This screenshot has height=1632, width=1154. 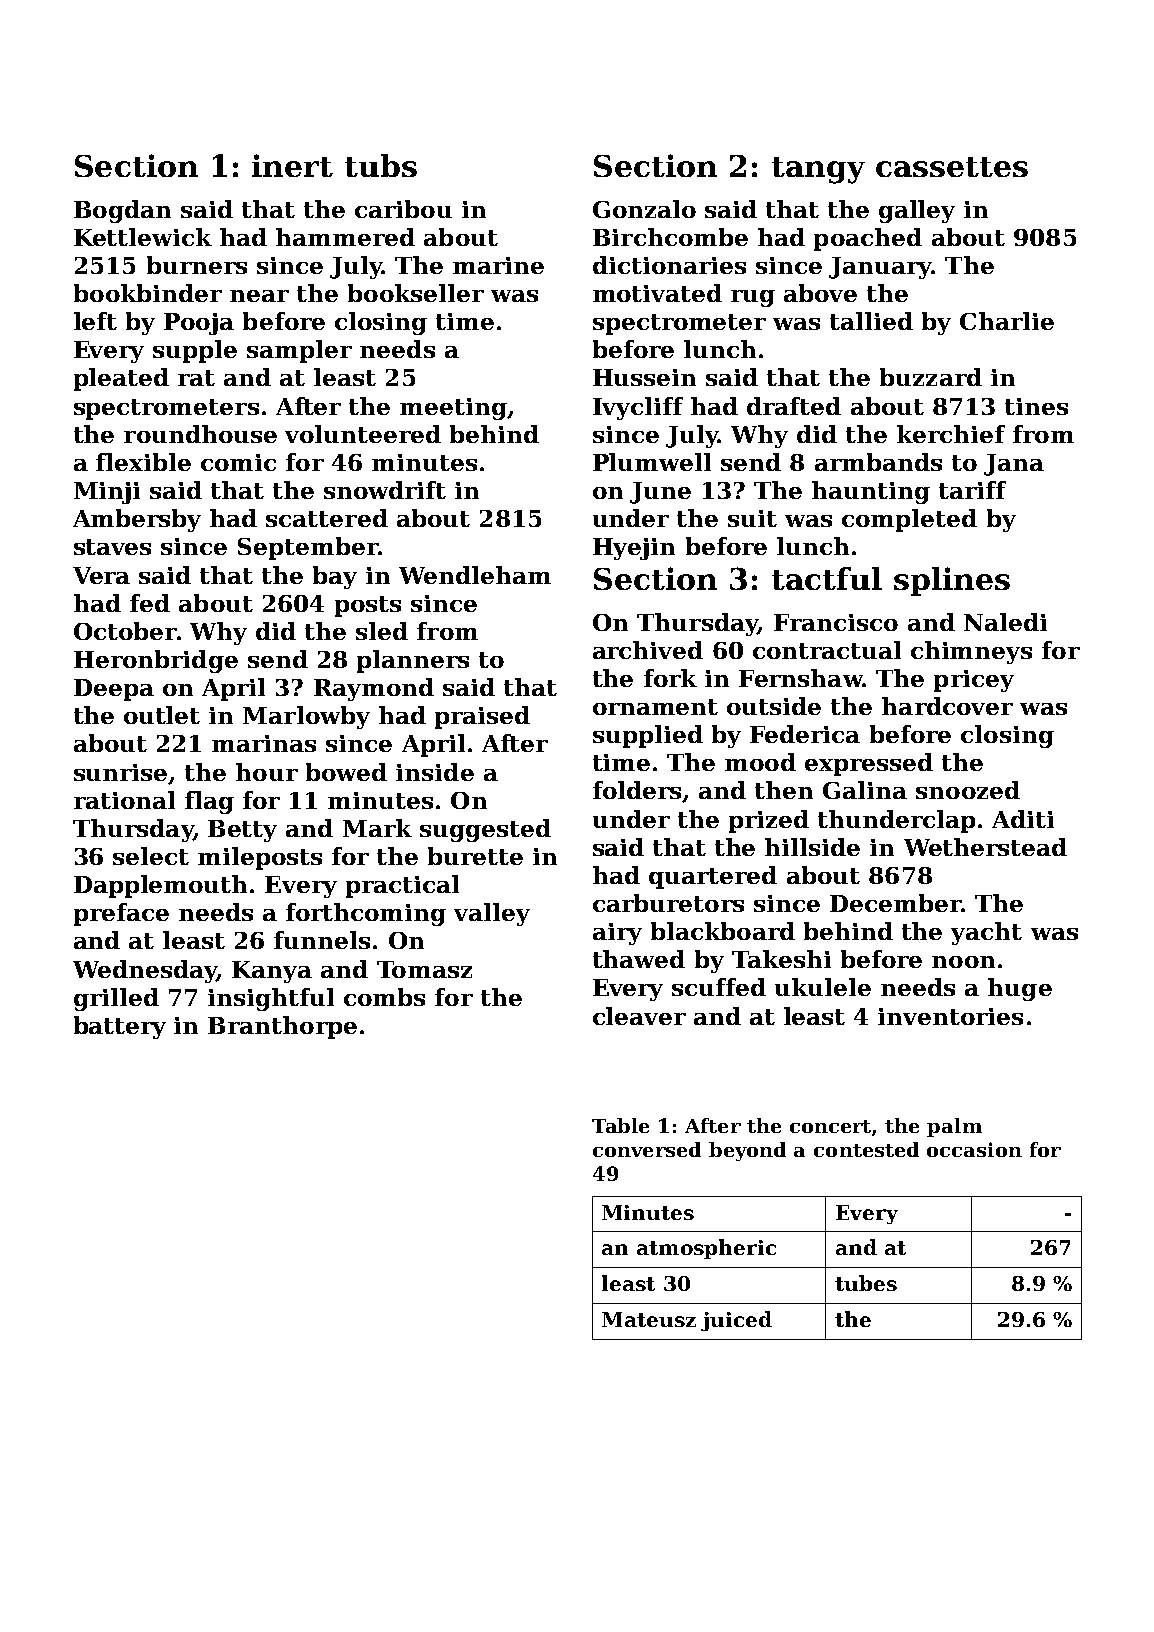 What do you see at coordinates (122, 211) in the screenshot?
I see `Bogdan` at bounding box center [122, 211].
